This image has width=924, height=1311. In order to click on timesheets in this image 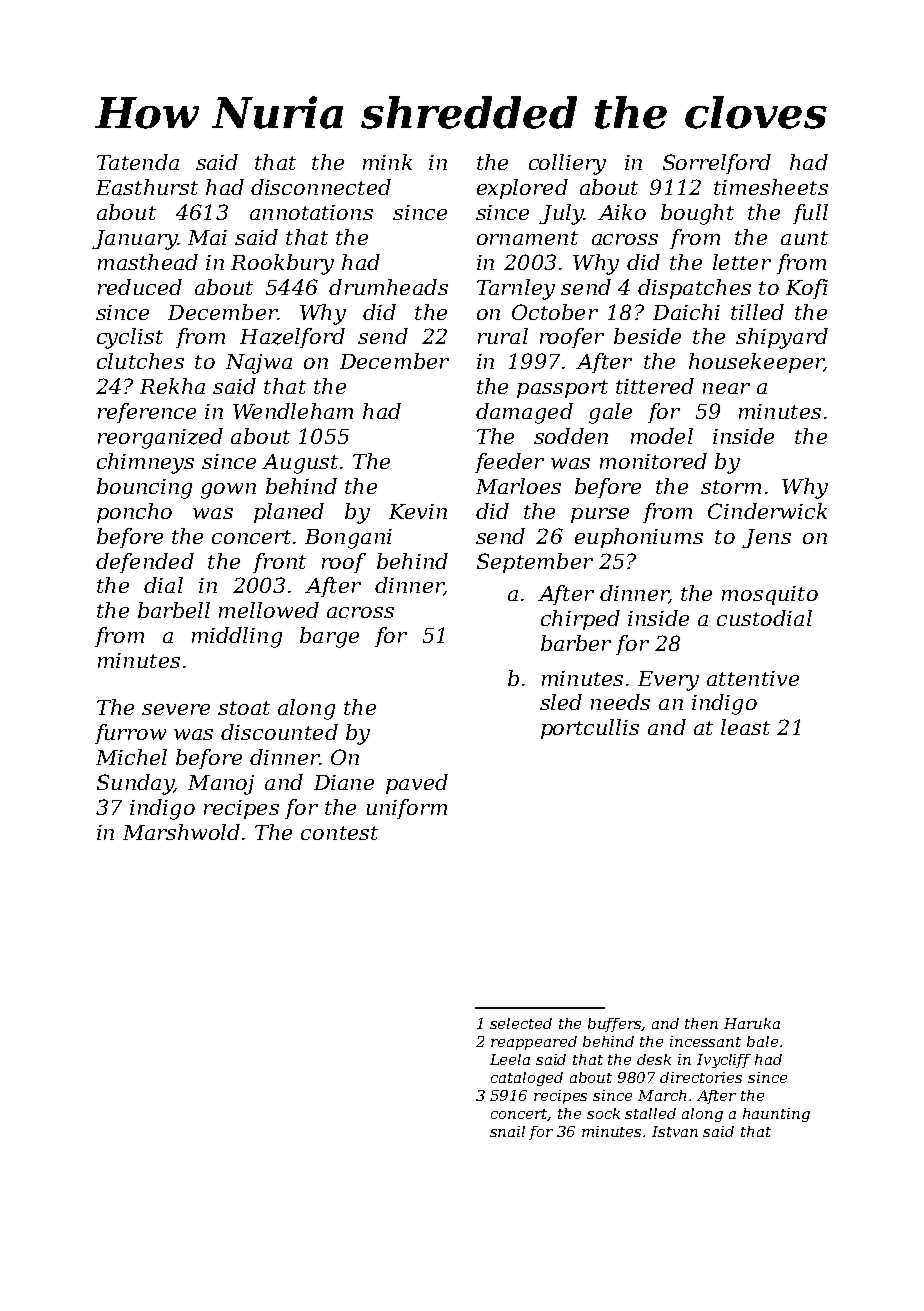, I will do `click(771, 187)`.
